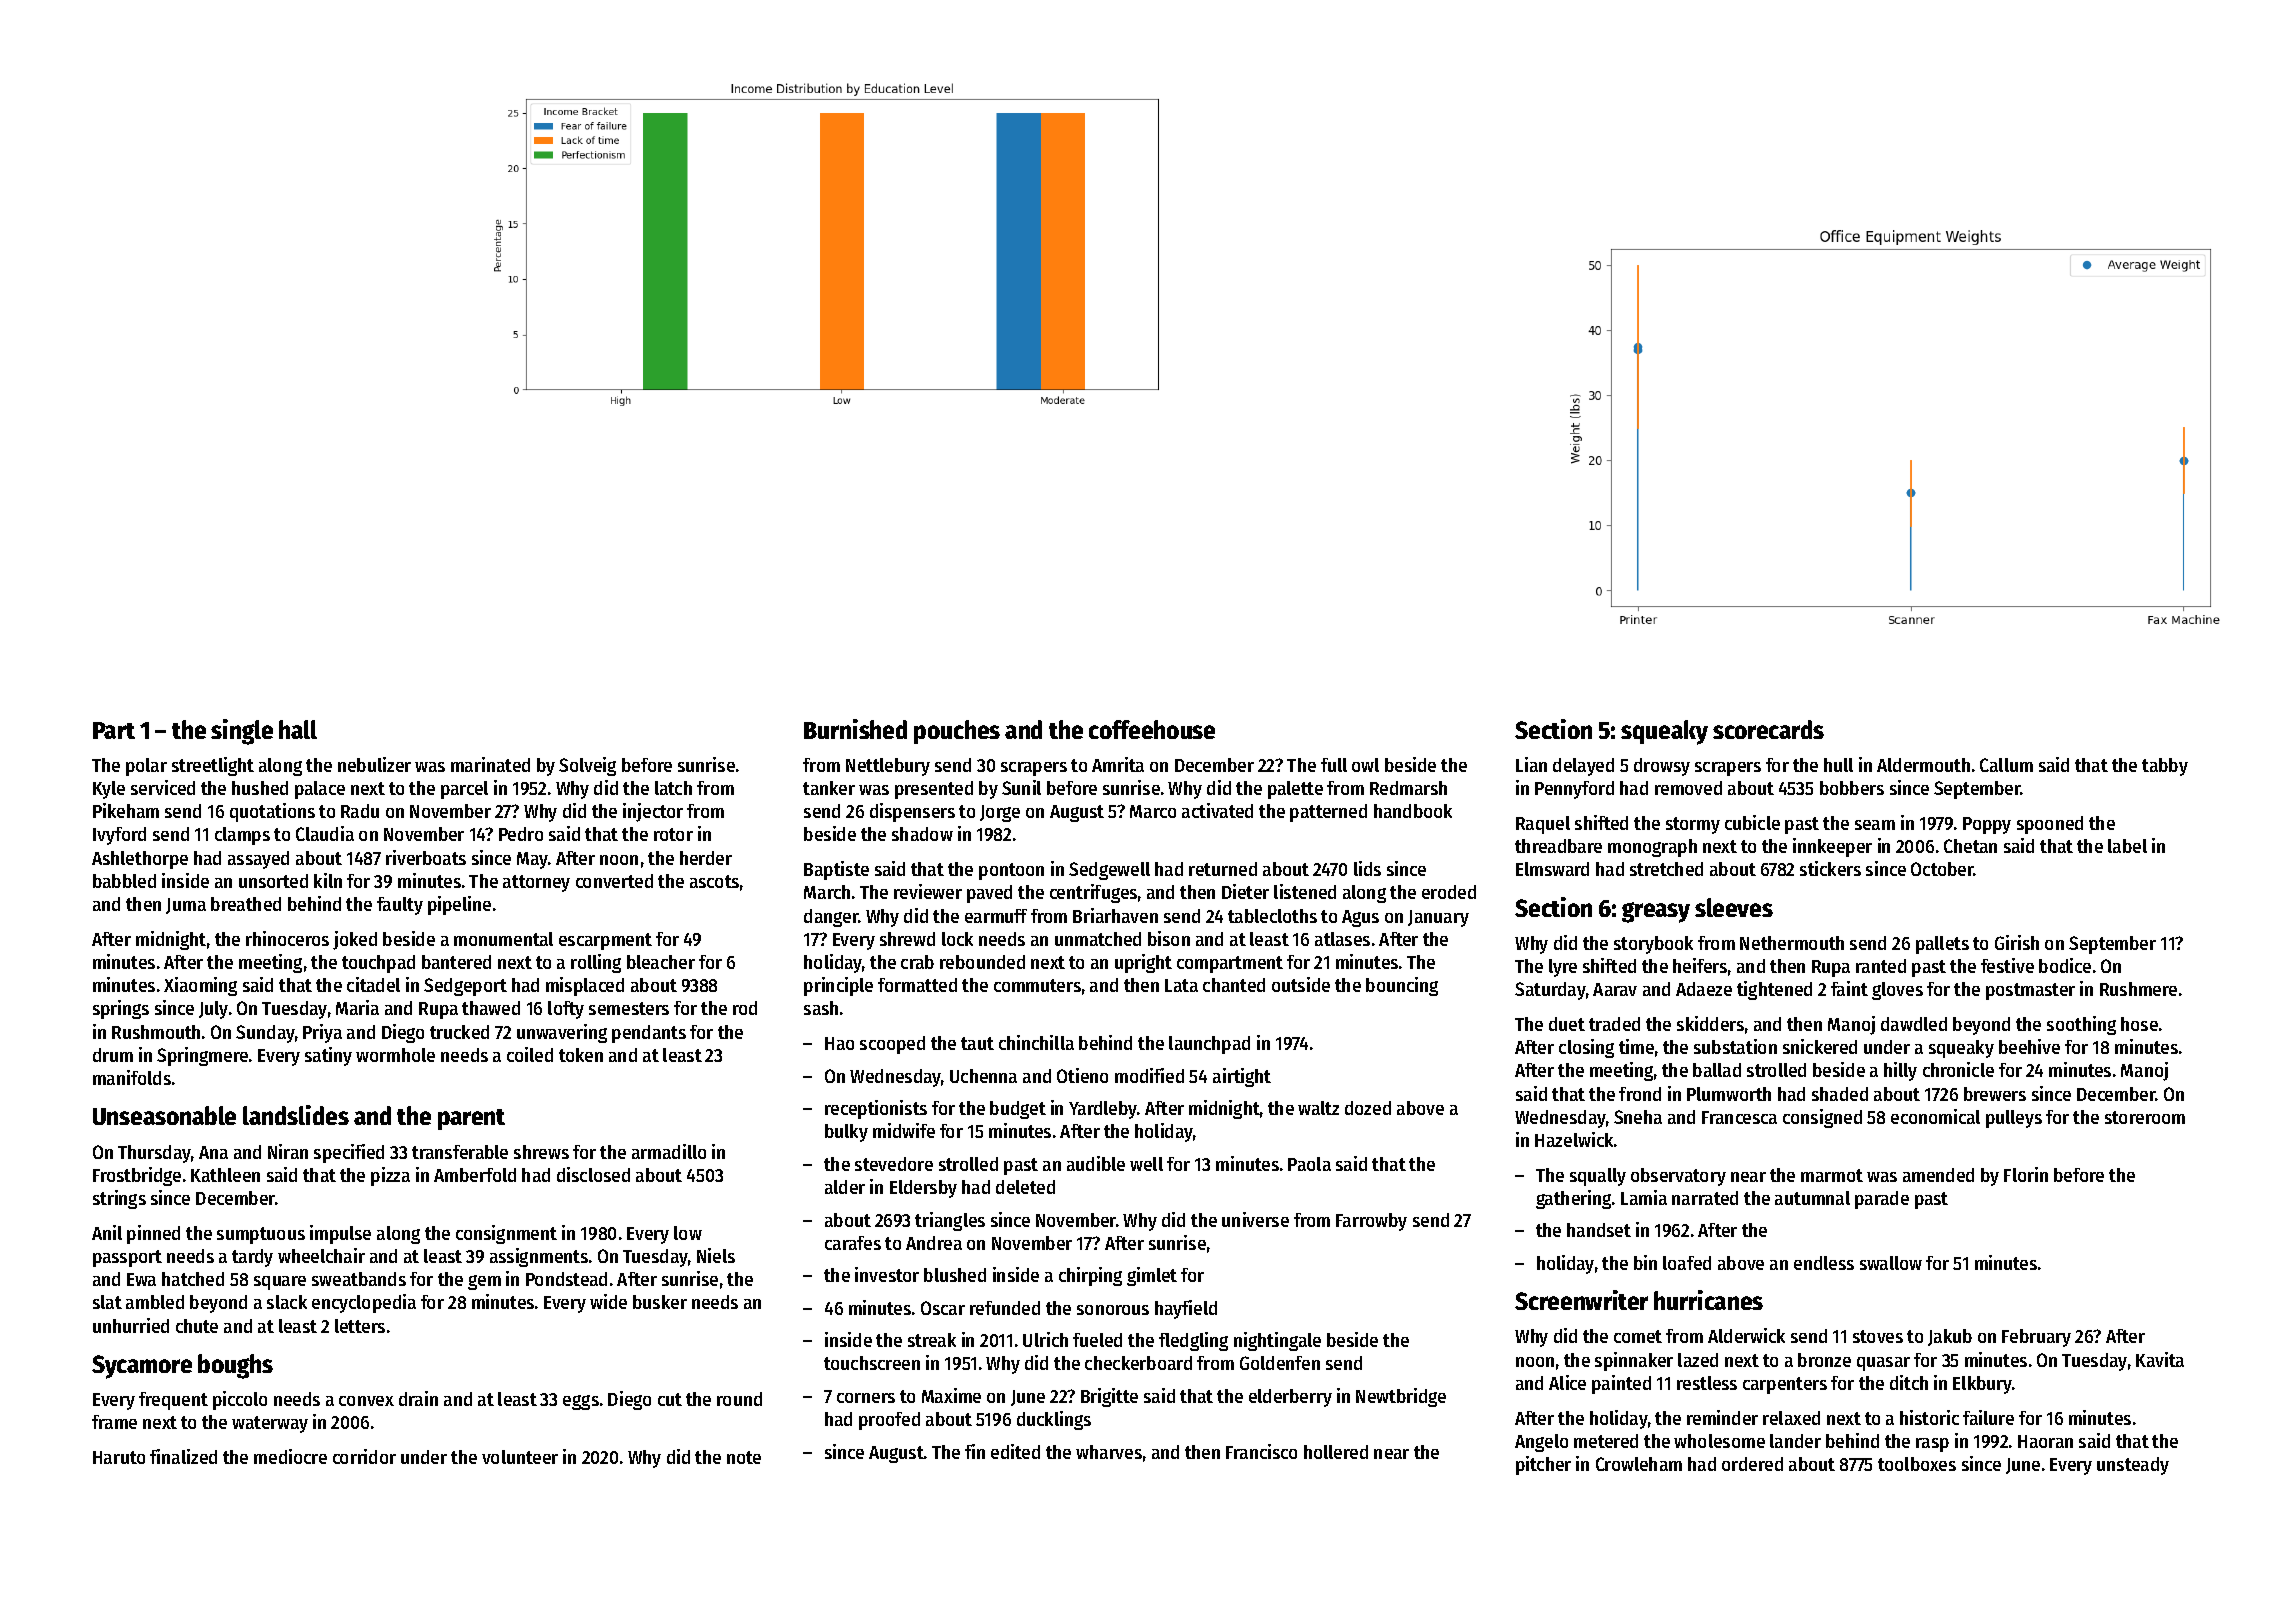  What do you see at coordinates (831, 918) in the screenshot?
I see `danger` at bounding box center [831, 918].
